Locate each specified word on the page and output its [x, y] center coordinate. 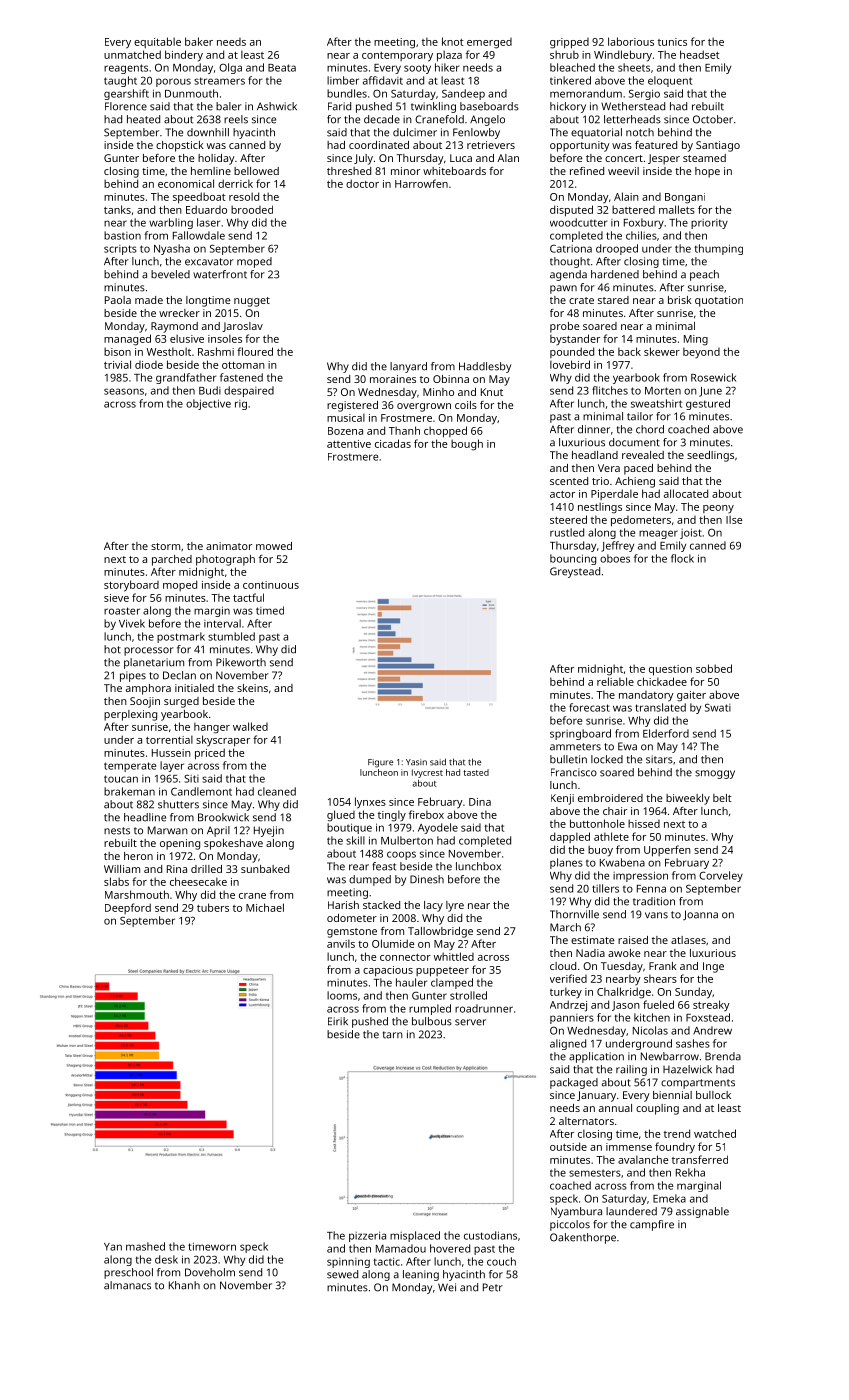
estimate [592, 940]
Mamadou [401, 1248]
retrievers [491, 145]
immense [629, 1147]
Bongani [685, 198]
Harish [343, 905]
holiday [216, 159]
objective [208, 404]
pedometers [641, 521]
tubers [213, 907]
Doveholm [210, 1272]
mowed [274, 546]
